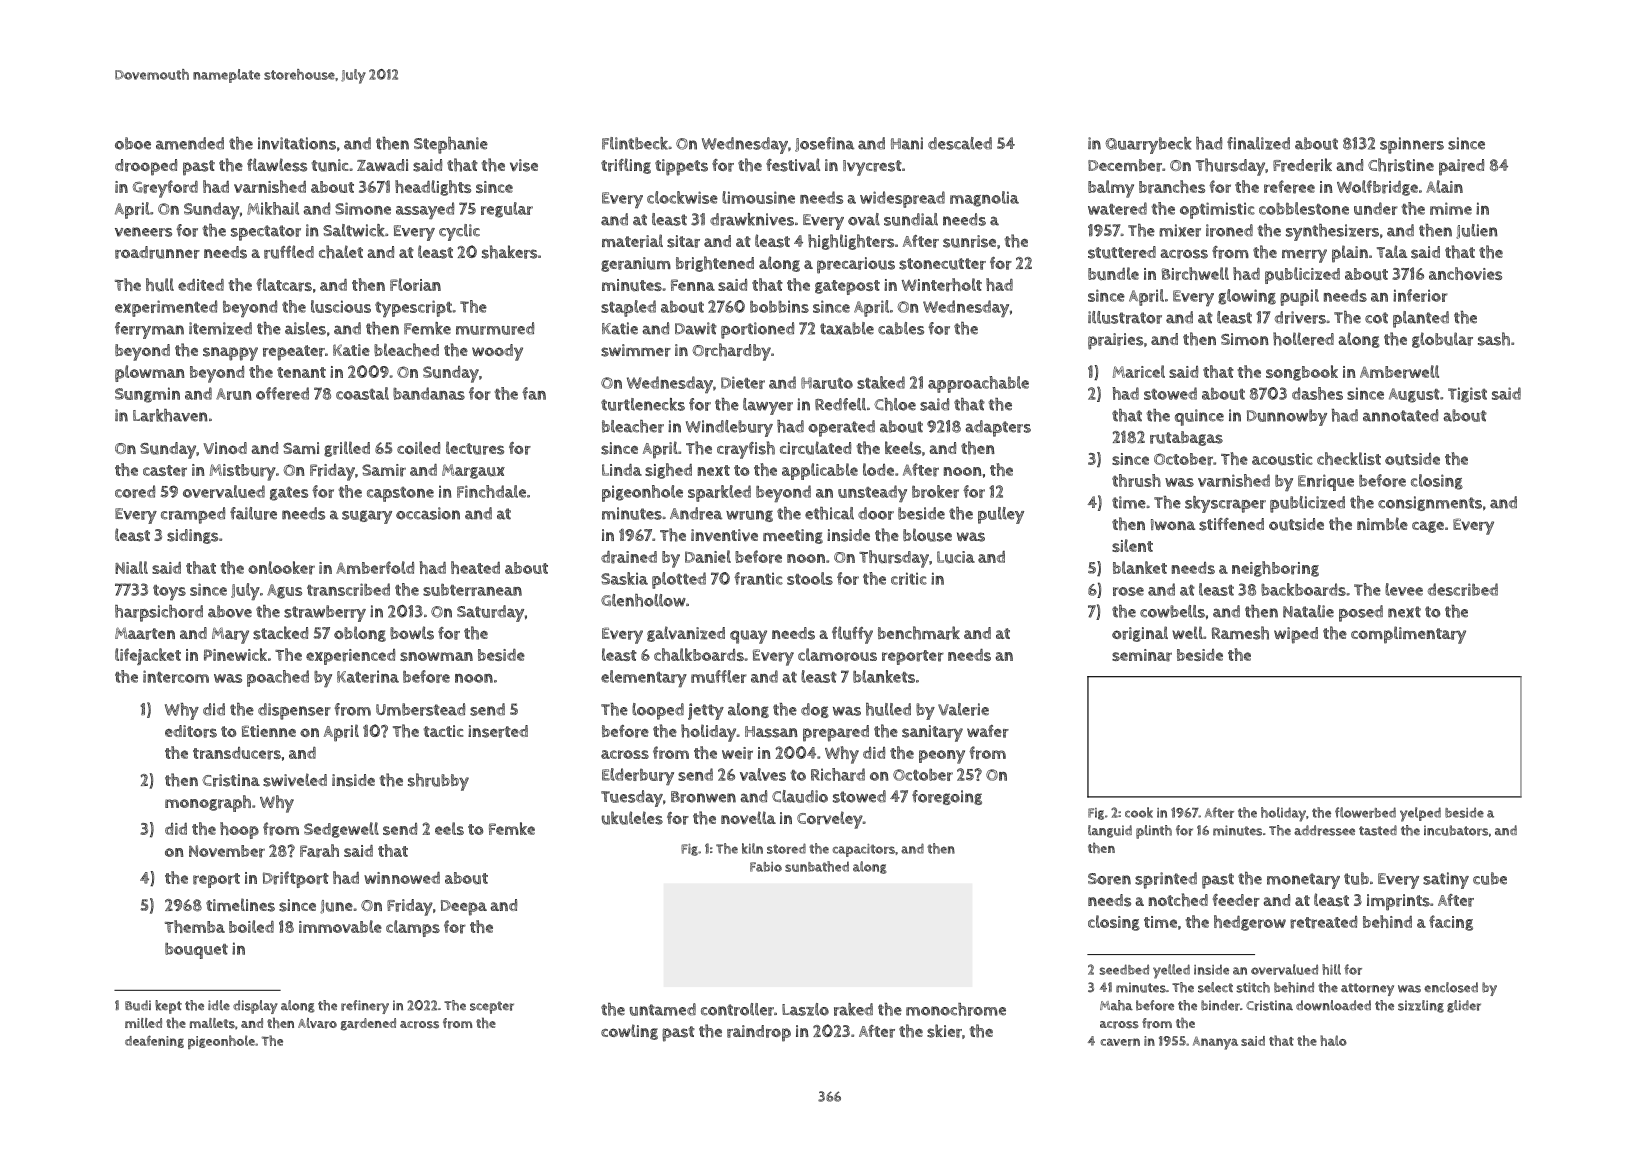 Image resolution: width=1636 pixels, height=1157 pixels. I want to click on benchmark, so click(919, 633).
